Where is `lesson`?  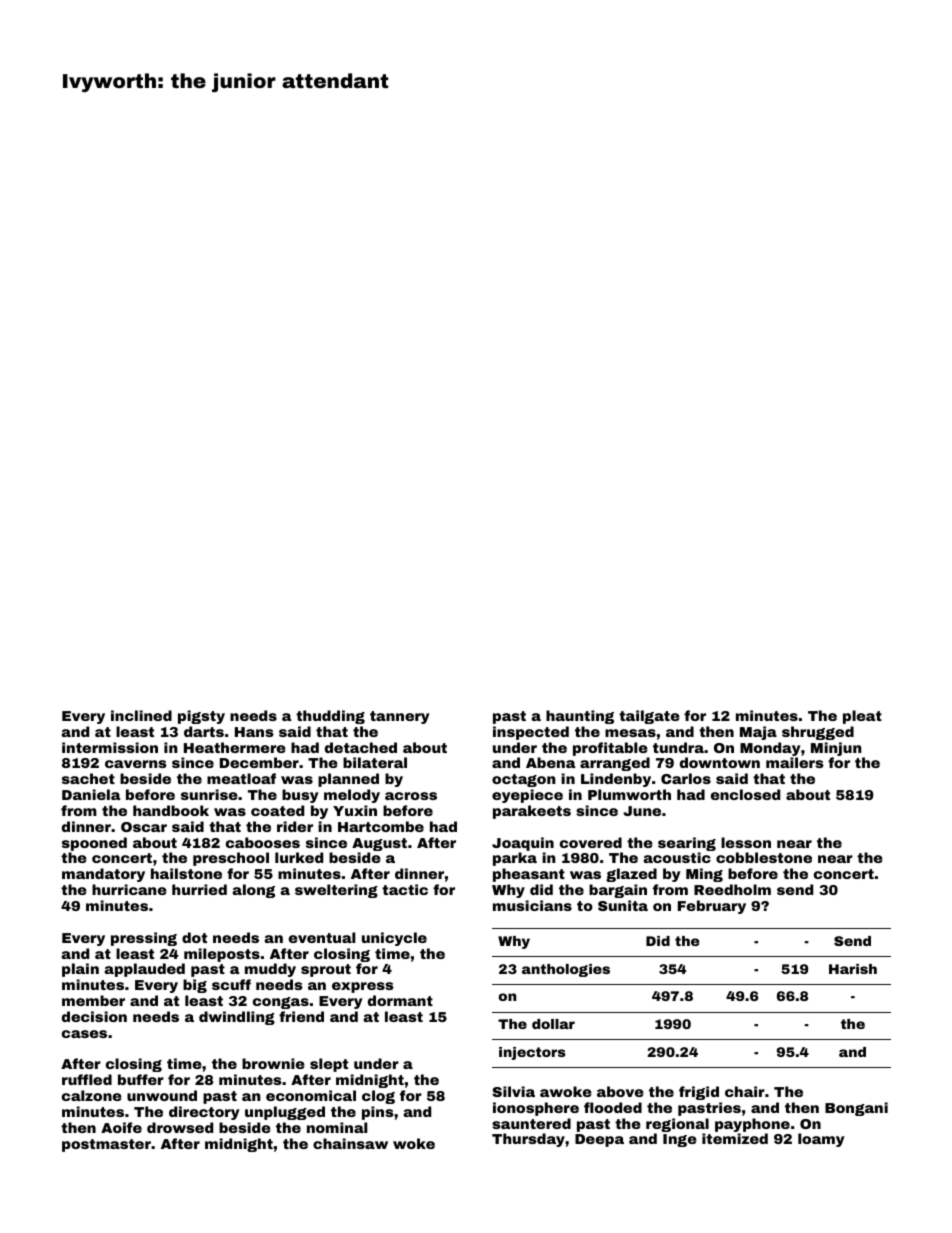 lesson is located at coordinates (746, 842).
